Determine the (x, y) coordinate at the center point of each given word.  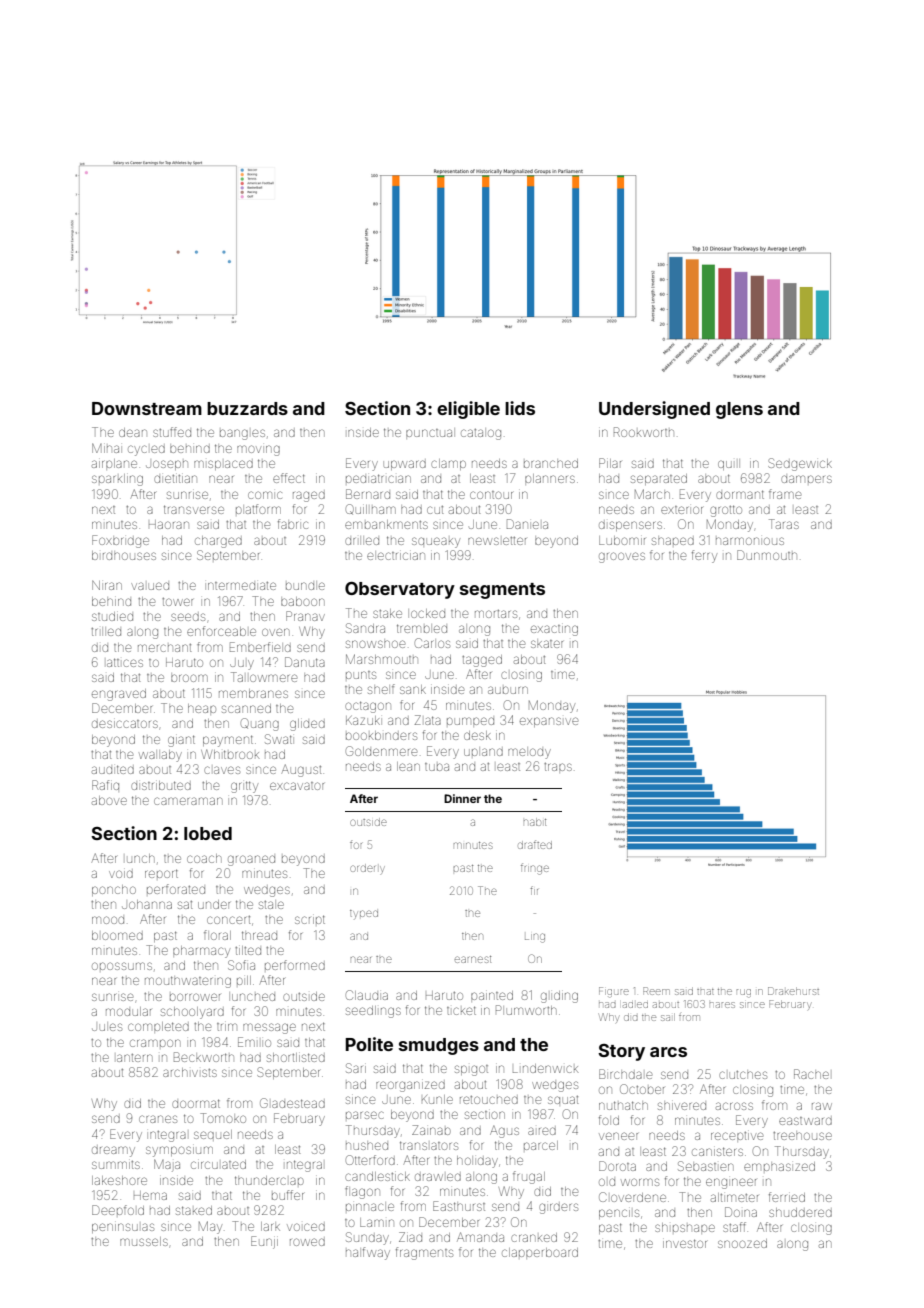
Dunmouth (767, 555)
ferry (704, 556)
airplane (114, 463)
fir (534, 890)
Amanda (480, 1237)
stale (271, 905)
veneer (618, 1136)
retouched (489, 1100)
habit (535, 822)
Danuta (305, 662)
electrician (396, 556)
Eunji (264, 1242)
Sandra (365, 628)
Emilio (254, 1042)
